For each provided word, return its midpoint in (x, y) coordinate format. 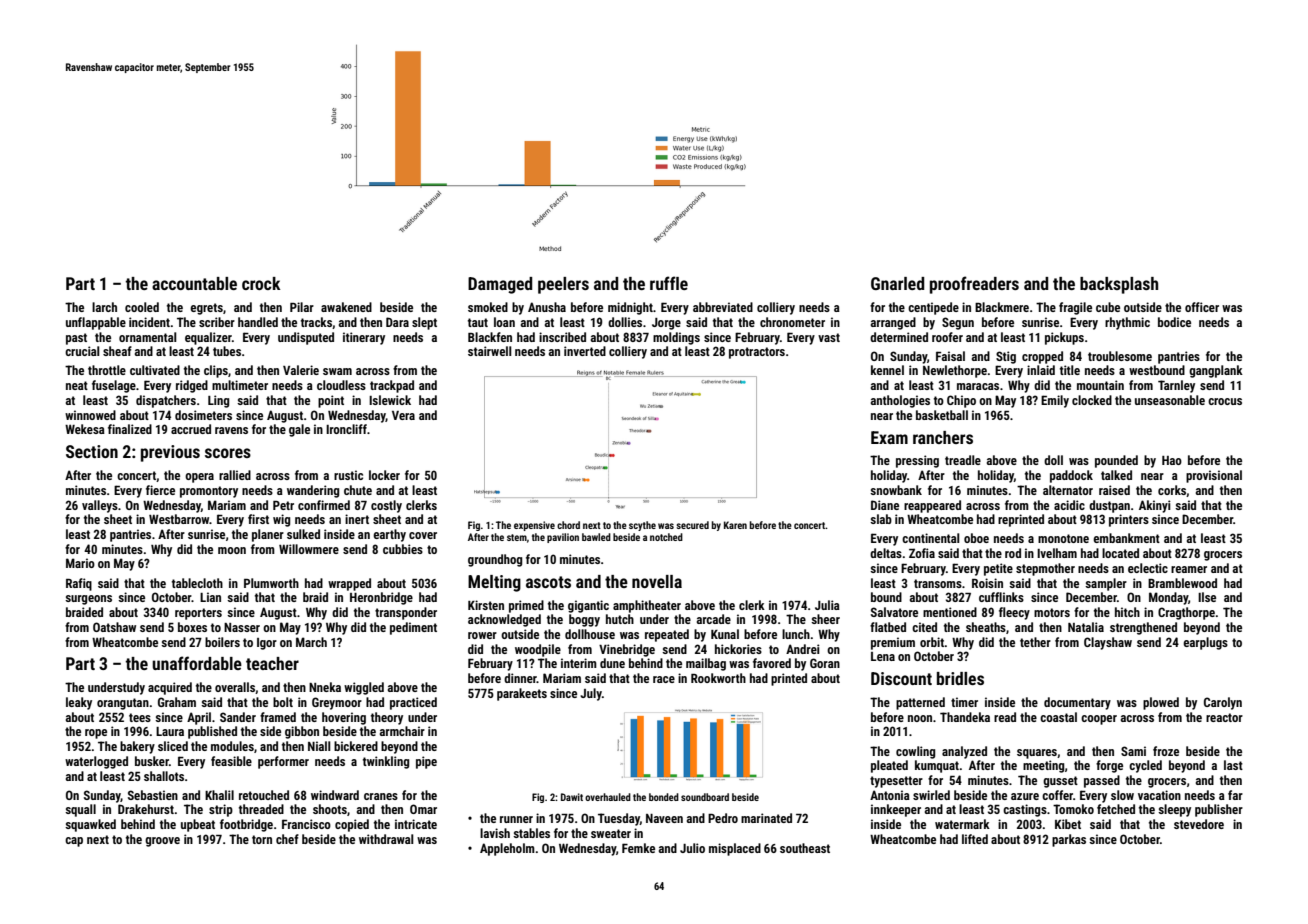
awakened (346, 307)
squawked (90, 825)
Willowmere (309, 549)
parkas (1069, 840)
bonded (664, 797)
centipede (933, 308)
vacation (1159, 795)
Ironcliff (346, 429)
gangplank (1216, 371)
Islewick (390, 400)
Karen (735, 525)
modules (232, 746)
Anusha (547, 307)
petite (998, 569)
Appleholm (507, 849)
